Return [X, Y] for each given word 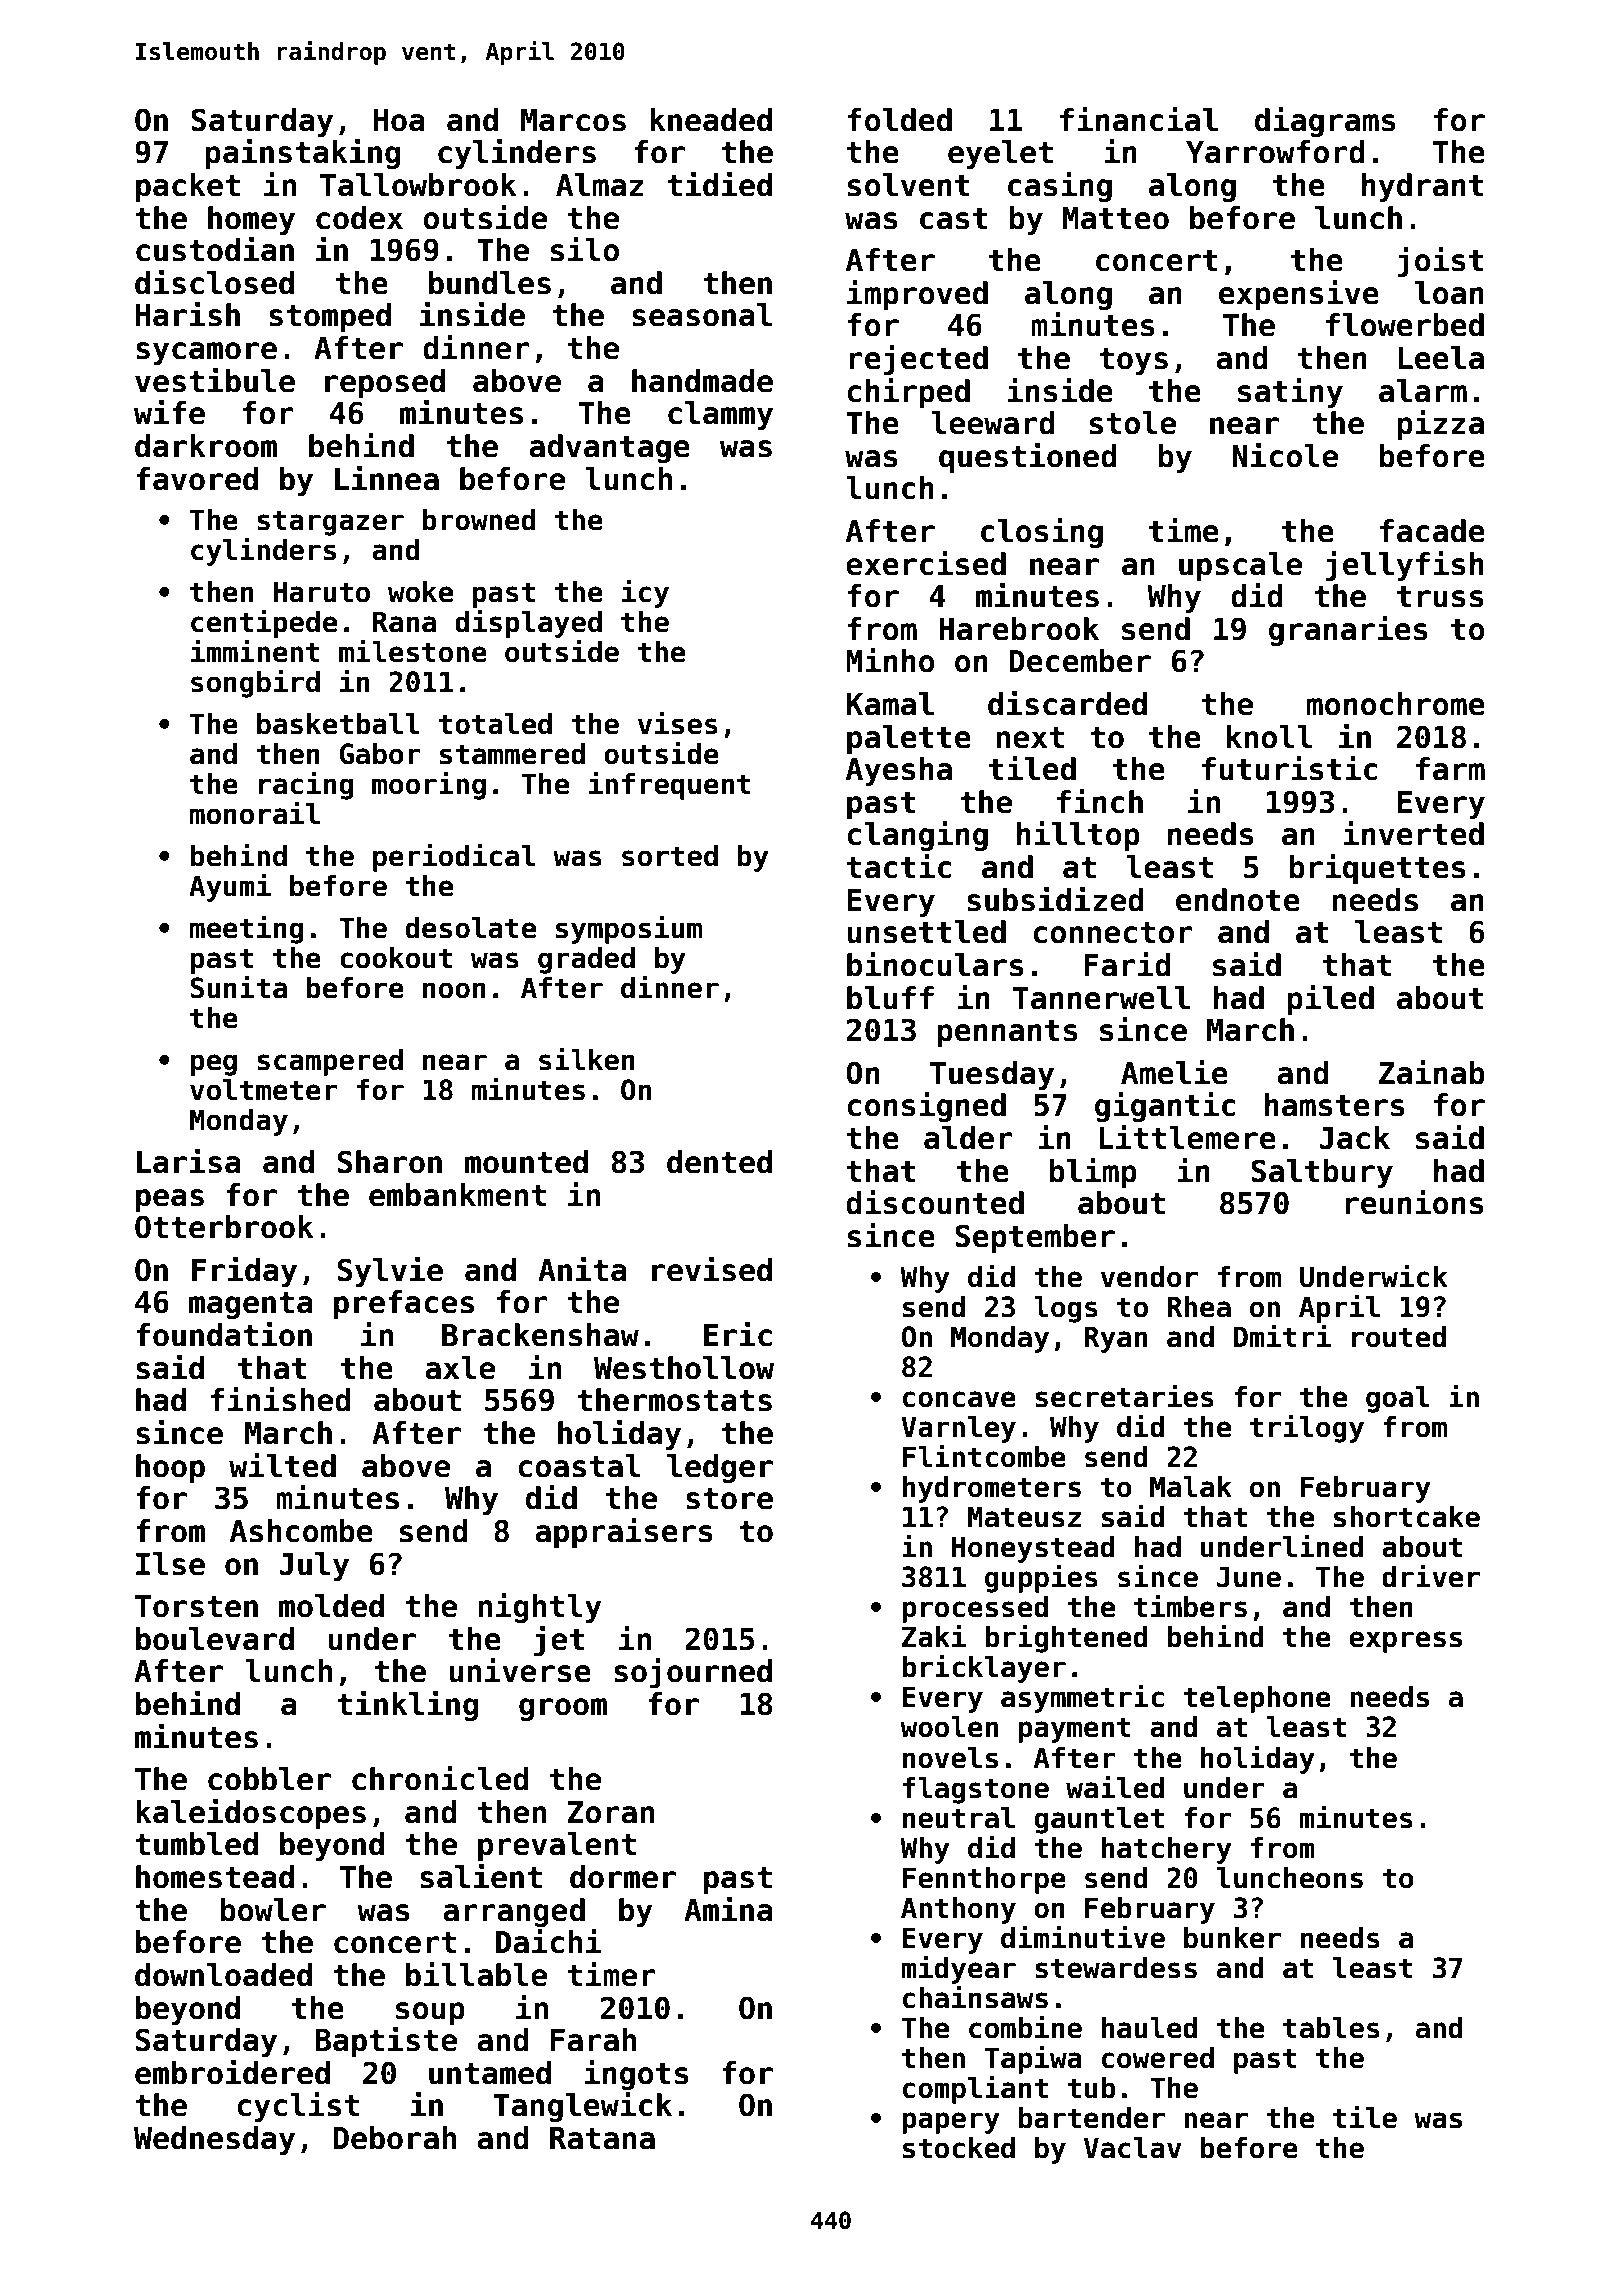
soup [430, 2013]
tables [1331, 2028]
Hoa [399, 120]
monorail [255, 813]
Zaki [934, 1636]
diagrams [1325, 121]
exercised [926, 563]
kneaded [711, 120]
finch [1100, 801]
